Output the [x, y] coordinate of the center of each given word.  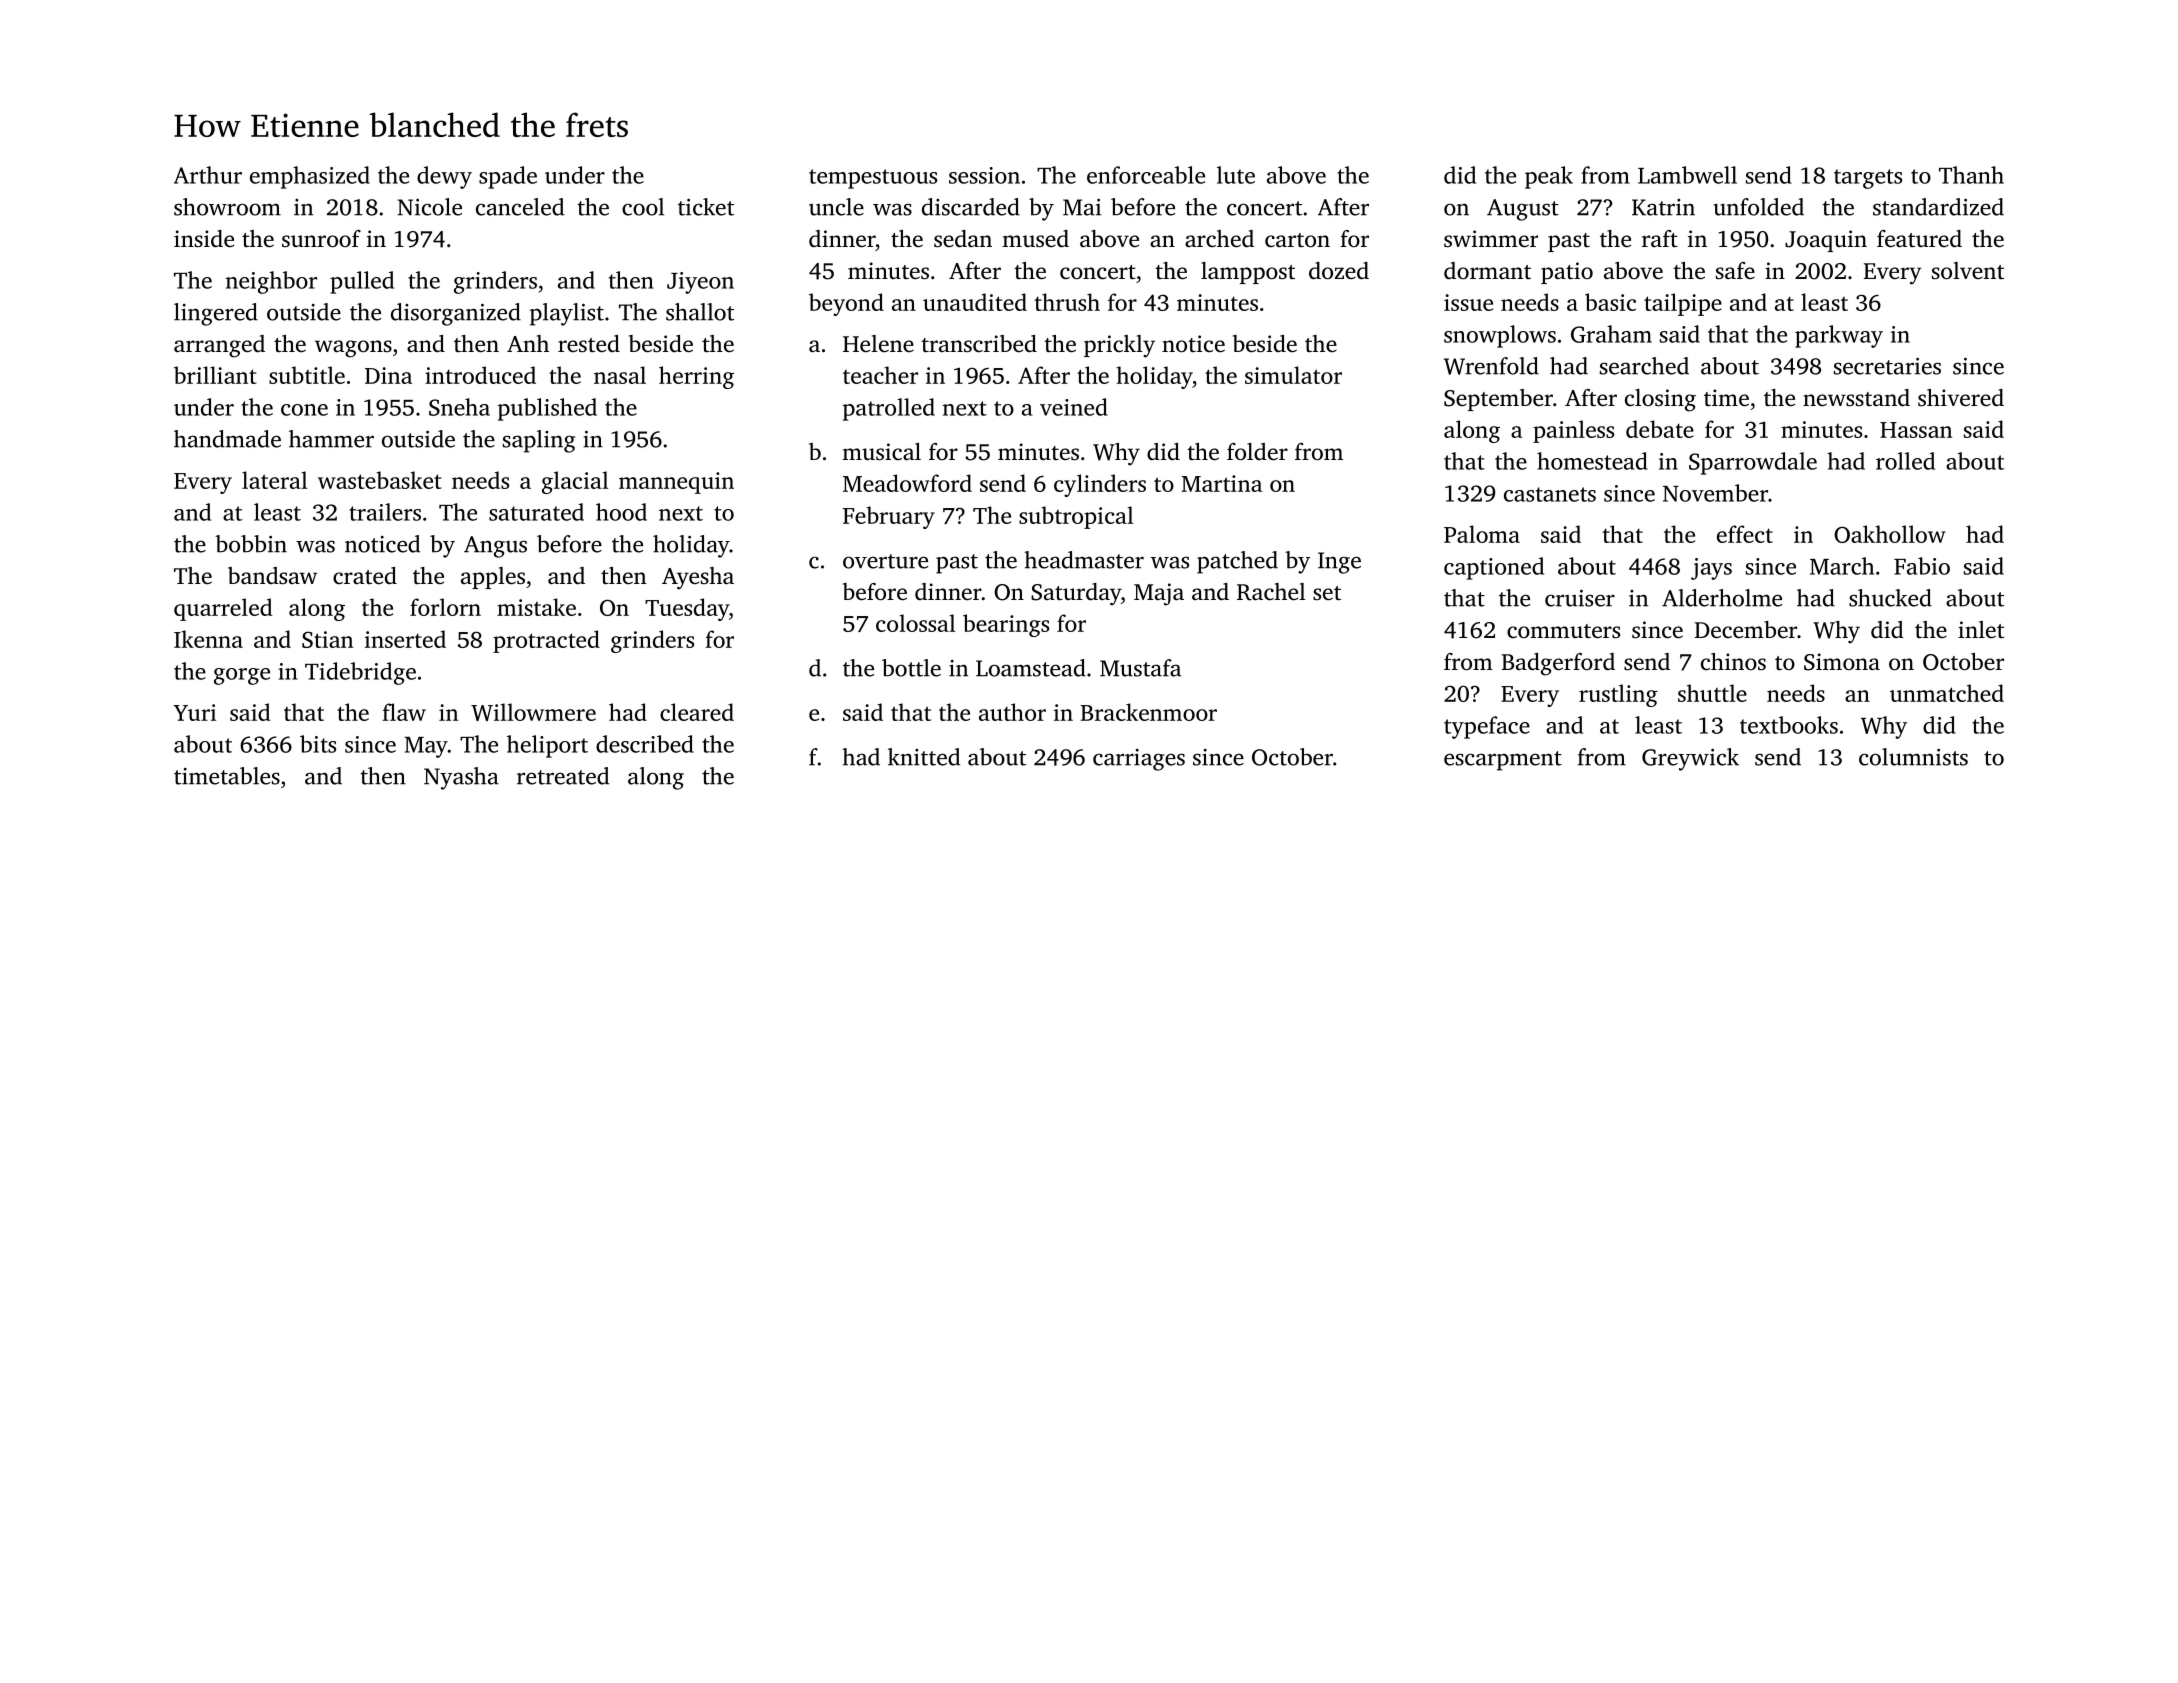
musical [881, 452]
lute [1236, 175]
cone [304, 410]
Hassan [1916, 430]
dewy [444, 177]
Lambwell [1687, 175]
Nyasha [461, 778]
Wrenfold [1491, 366]
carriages [1139, 760]
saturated [536, 512]
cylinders [1100, 485]
